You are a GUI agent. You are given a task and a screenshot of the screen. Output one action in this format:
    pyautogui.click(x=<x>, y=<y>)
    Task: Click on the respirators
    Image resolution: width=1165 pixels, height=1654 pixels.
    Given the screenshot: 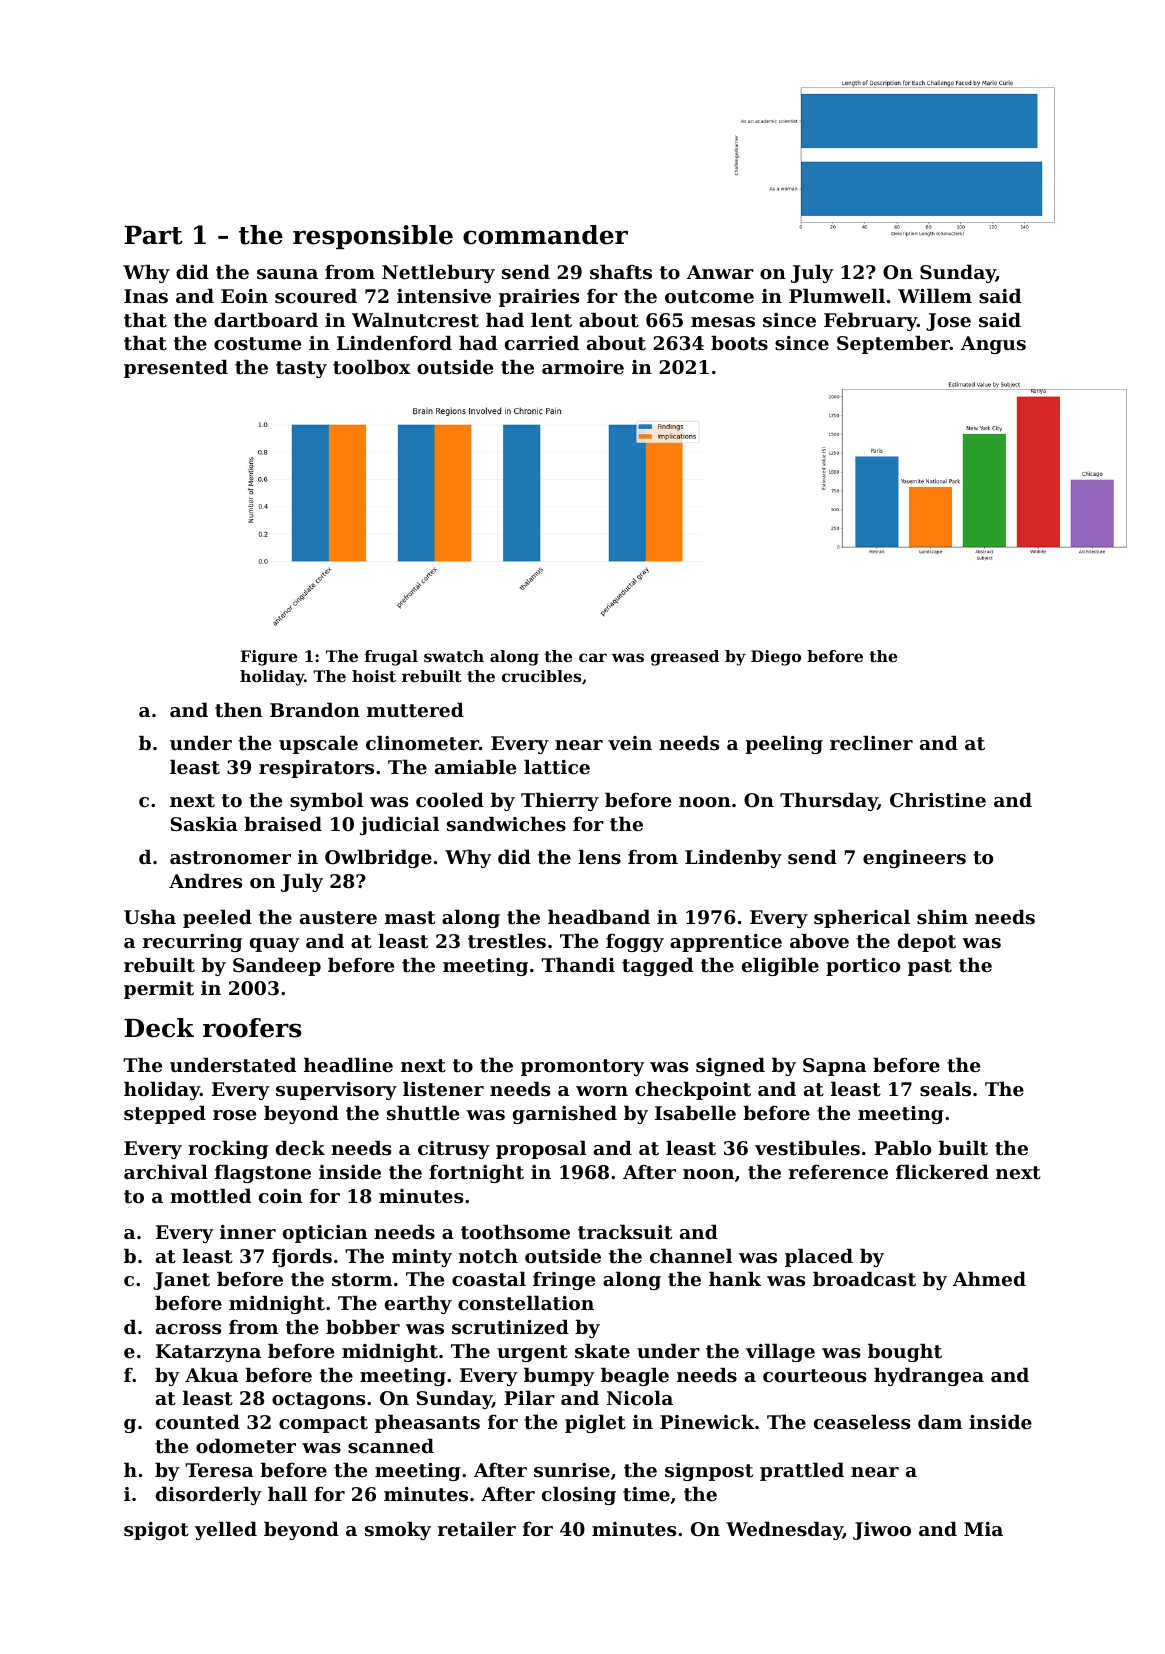 What is the action you would take?
    pyautogui.click(x=316, y=769)
